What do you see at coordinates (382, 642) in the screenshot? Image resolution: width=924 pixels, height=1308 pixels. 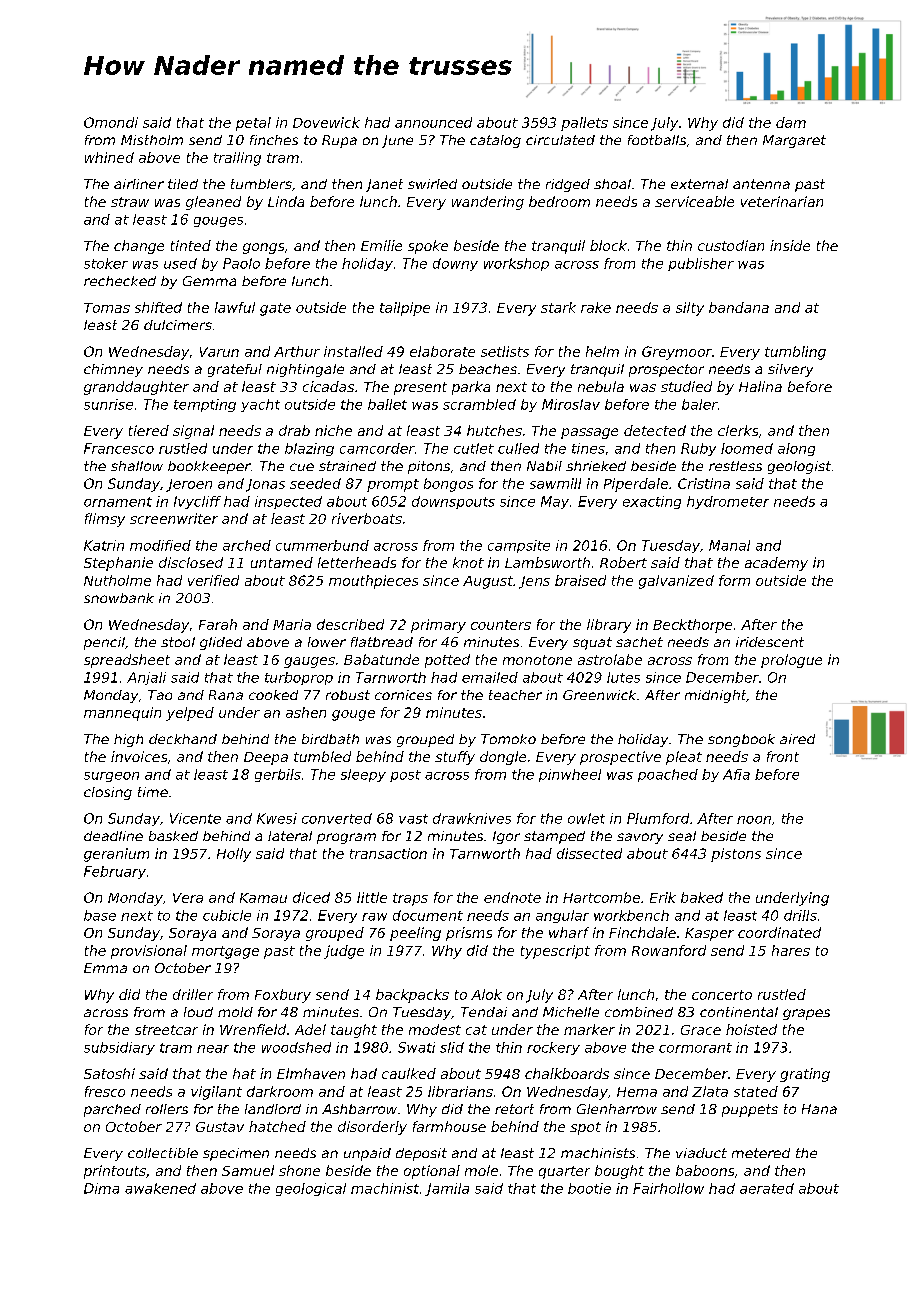 I see `flatbread` at bounding box center [382, 642].
